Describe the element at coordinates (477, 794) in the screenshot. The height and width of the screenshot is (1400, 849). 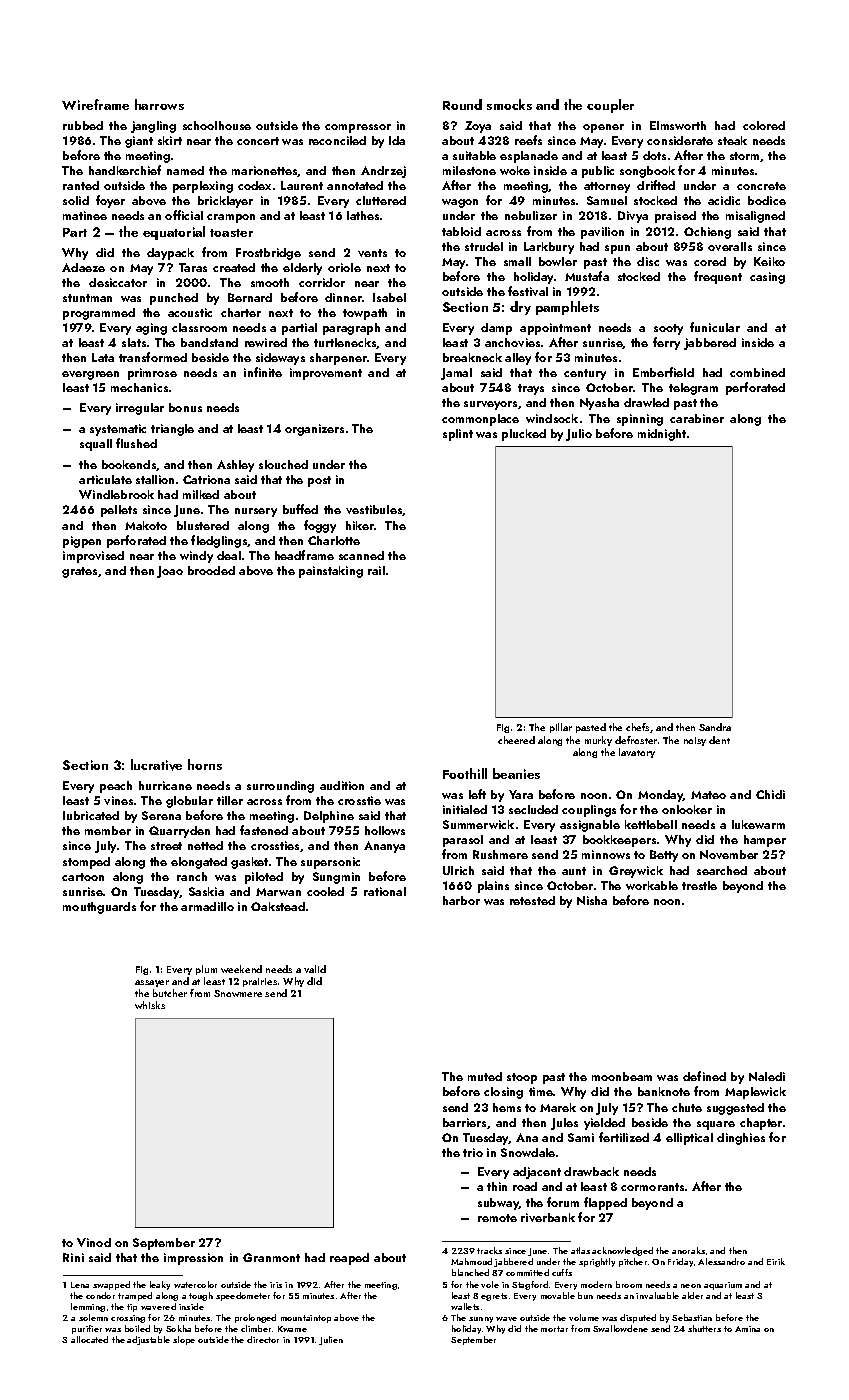
I see `left` at that location.
